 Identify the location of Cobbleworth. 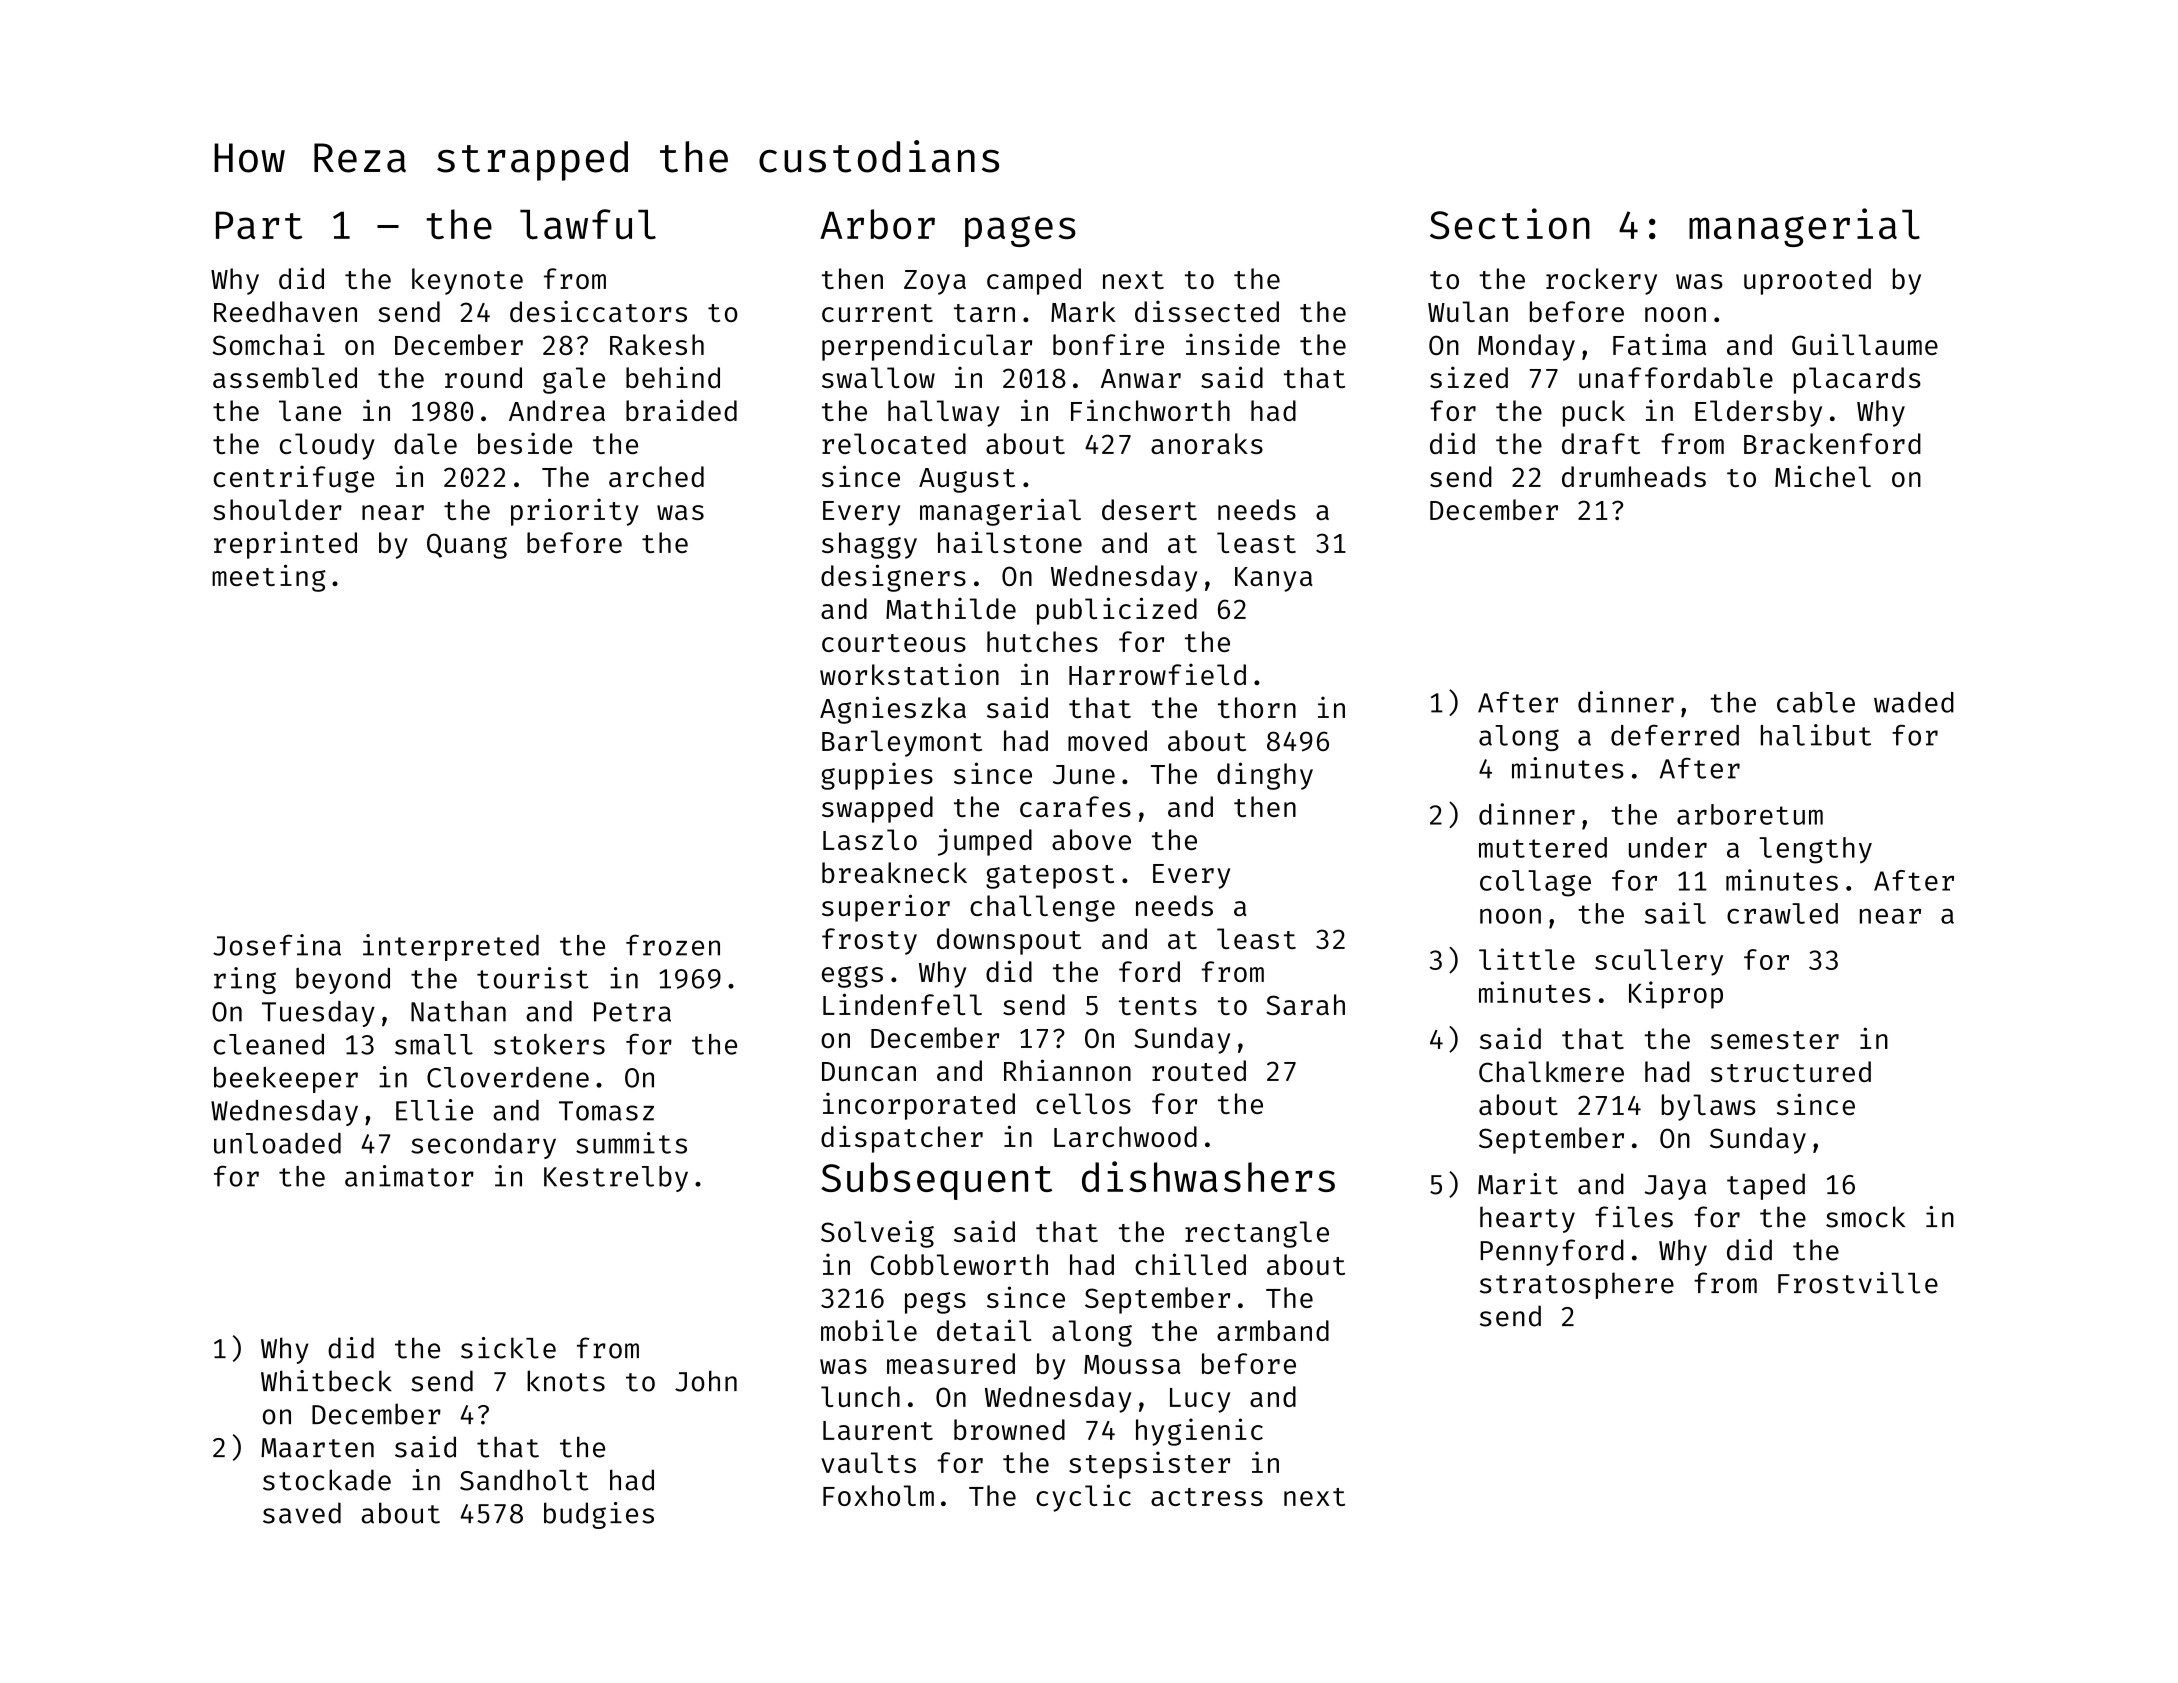
(959, 1264).
